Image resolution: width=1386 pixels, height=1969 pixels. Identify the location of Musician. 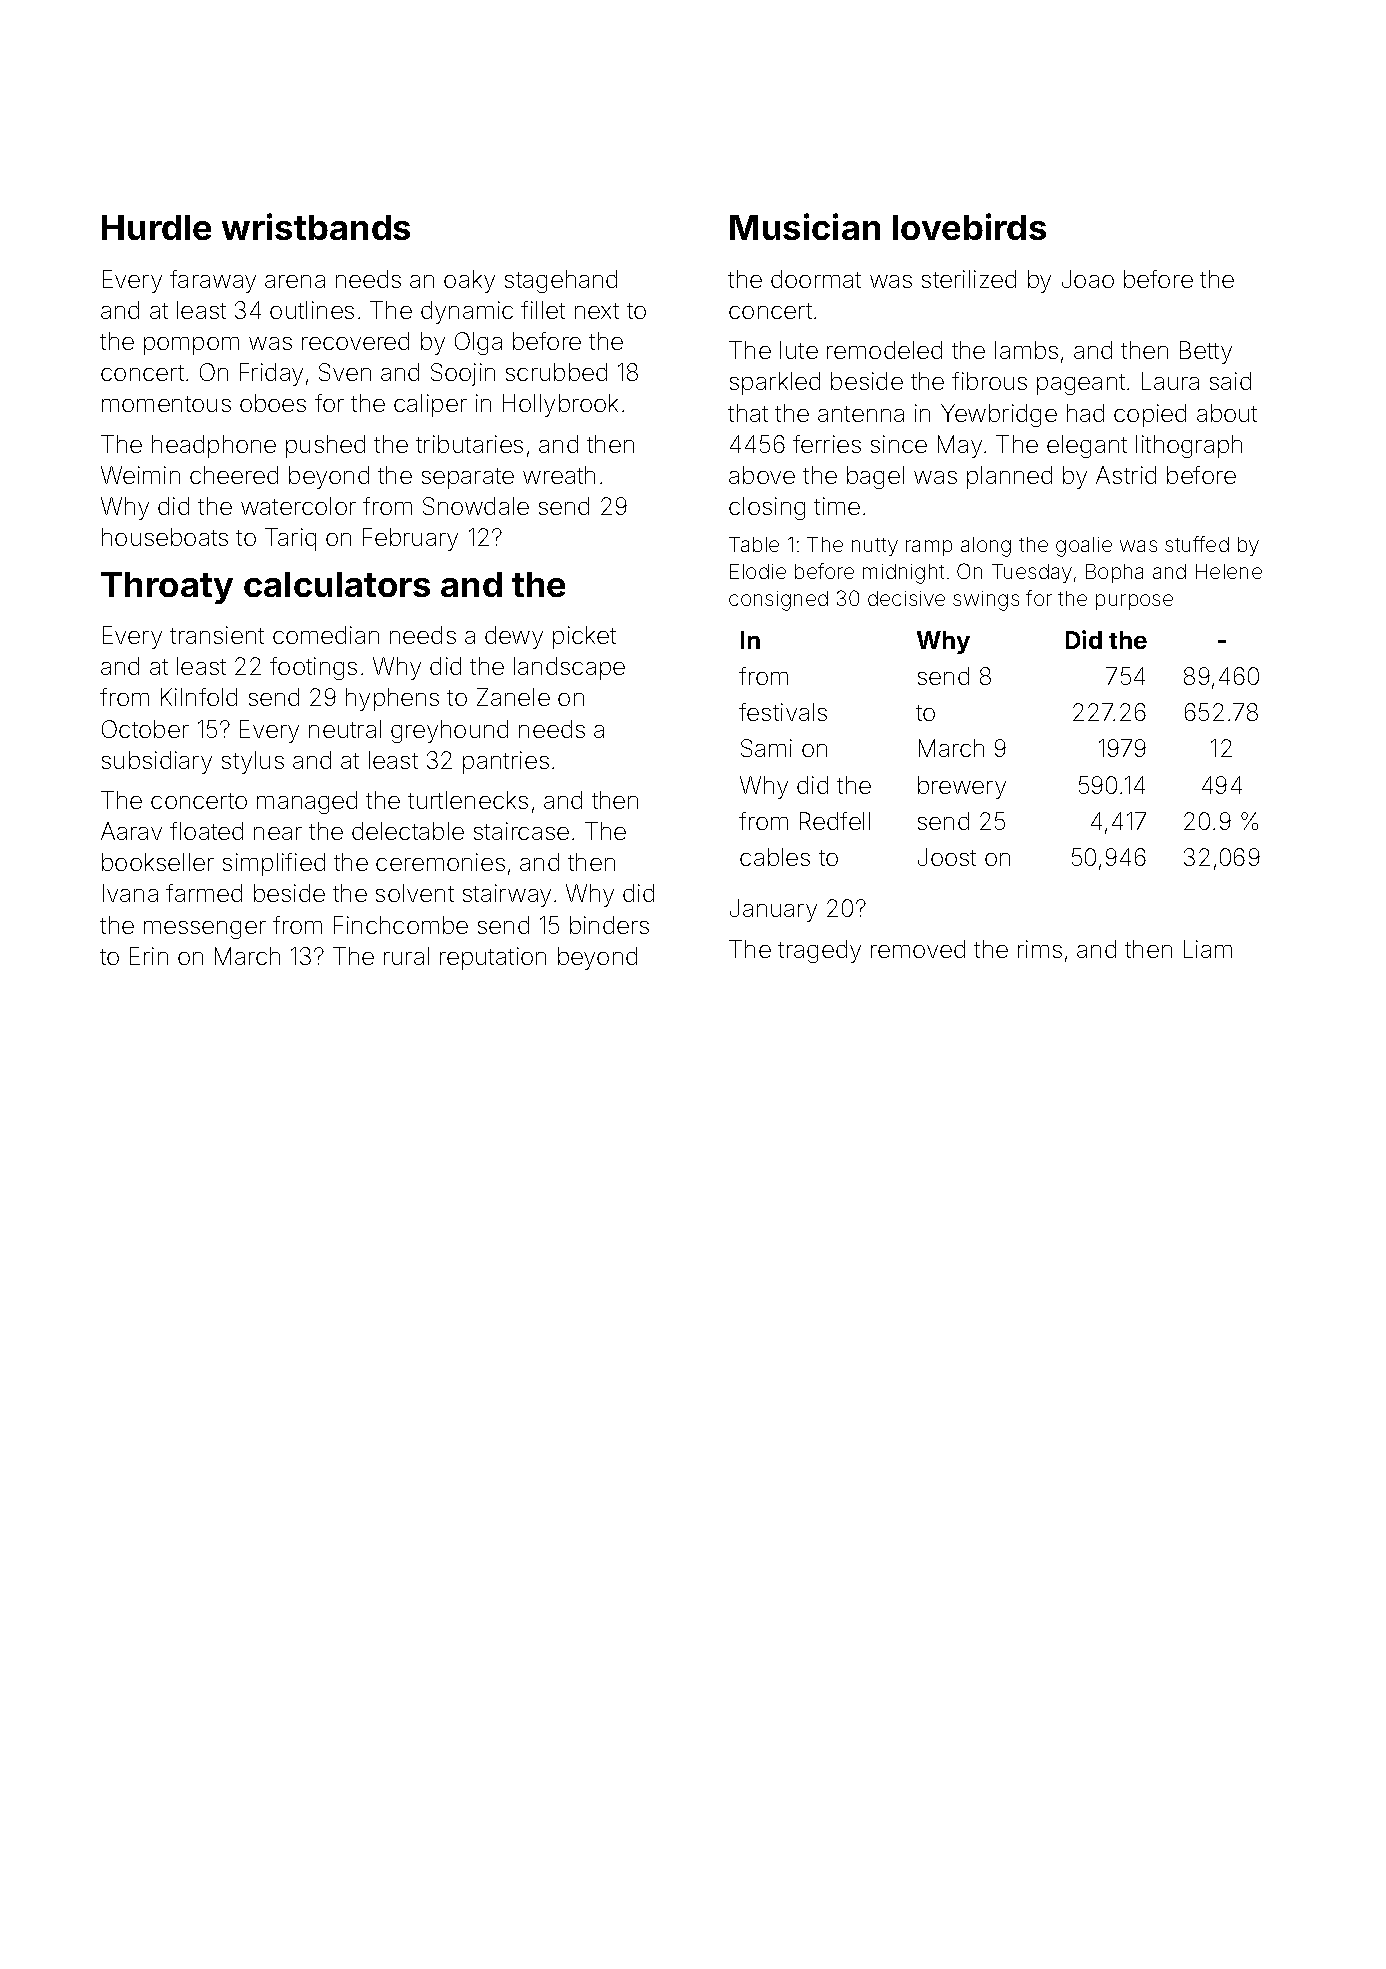
(805, 226).
